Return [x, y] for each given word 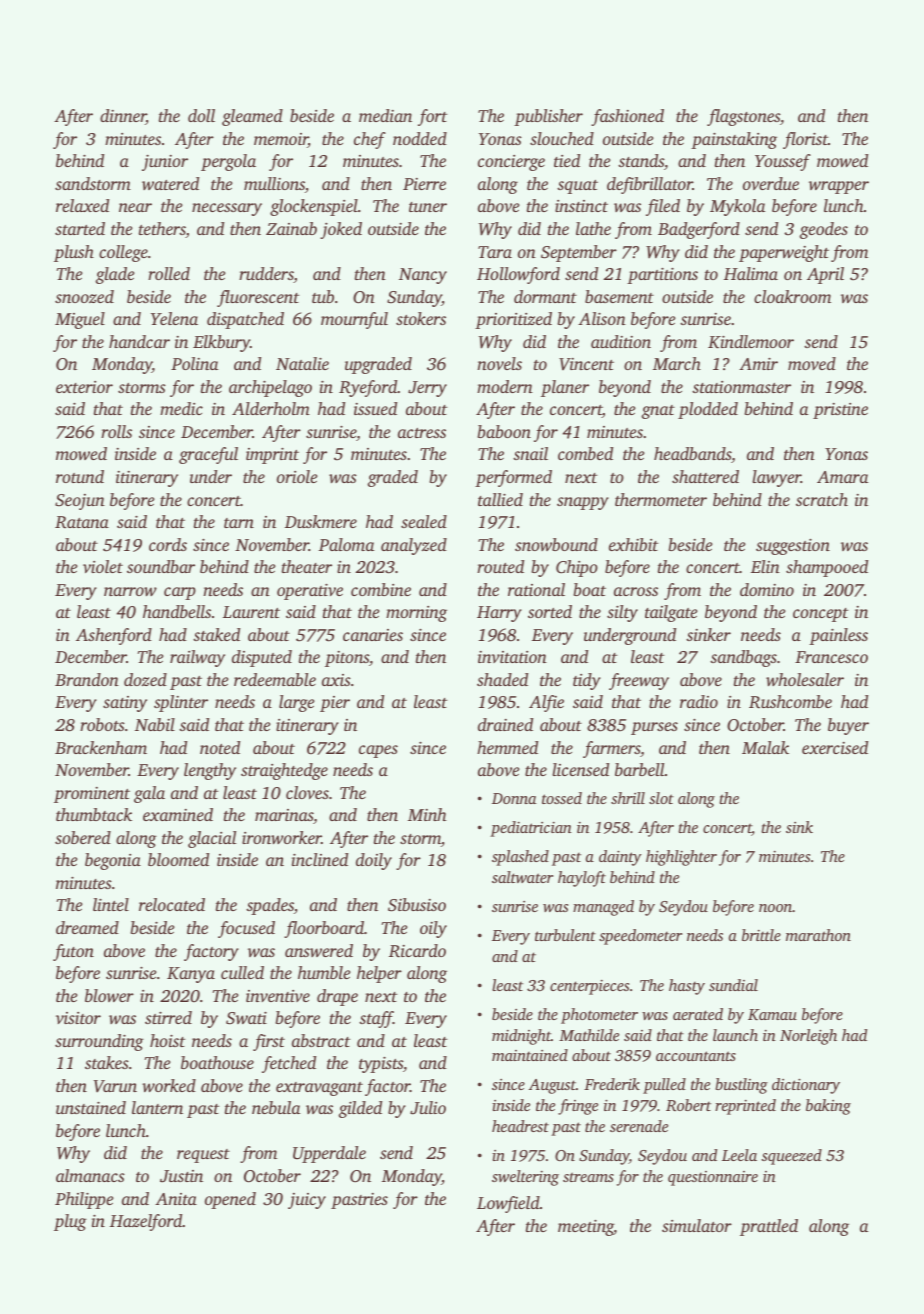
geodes [824, 230]
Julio [428, 1108]
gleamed [252, 117]
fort [432, 117]
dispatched [245, 320]
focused [246, 929]
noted [220, 747]
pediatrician [531, 829]
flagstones [743, 117]
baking [828, 1107]
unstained [91, 1107]
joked [341, 230]
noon [775, 908]
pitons [347, 659]
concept [820, 615]
